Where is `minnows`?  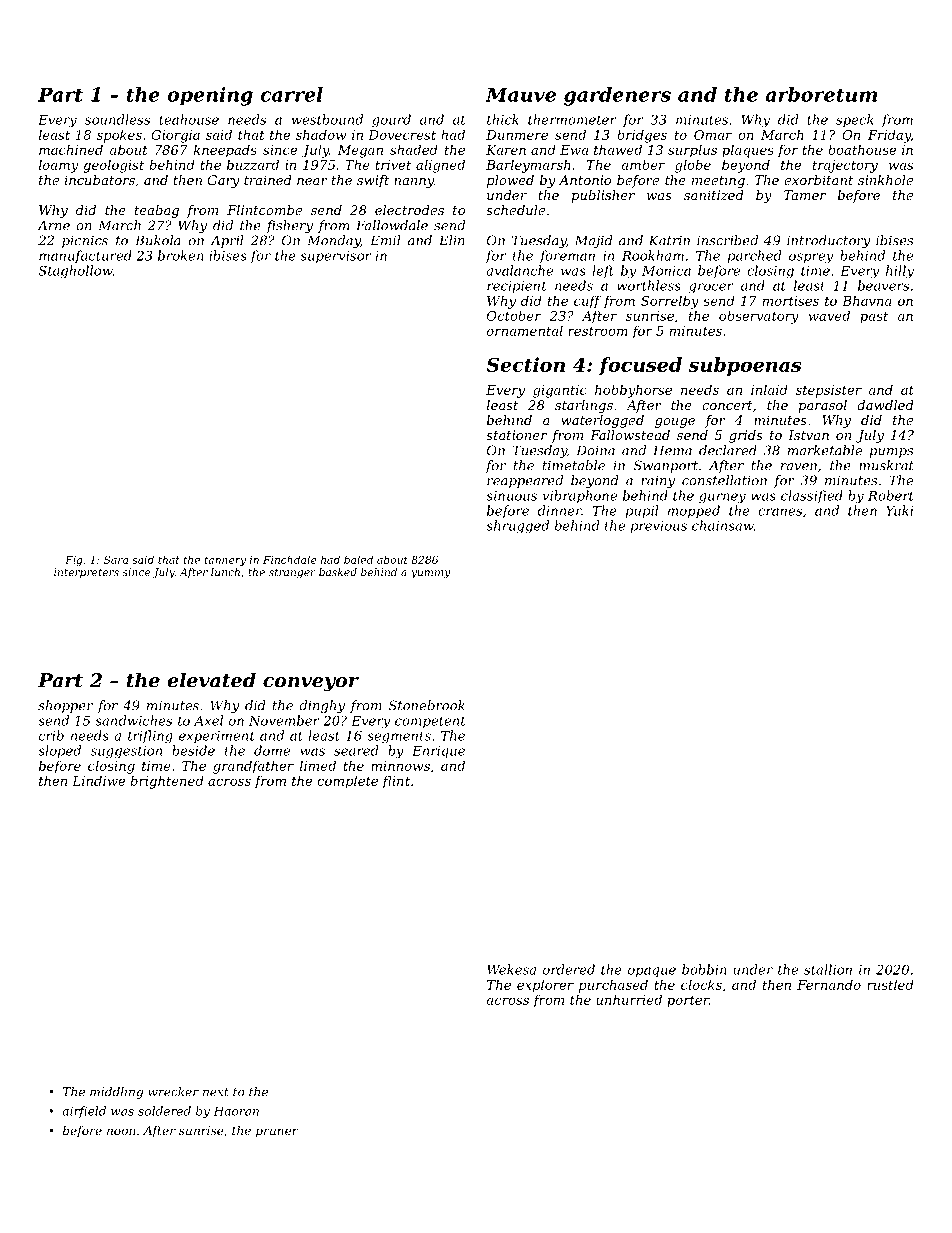
minnows is located at coordinates (400, 766).
